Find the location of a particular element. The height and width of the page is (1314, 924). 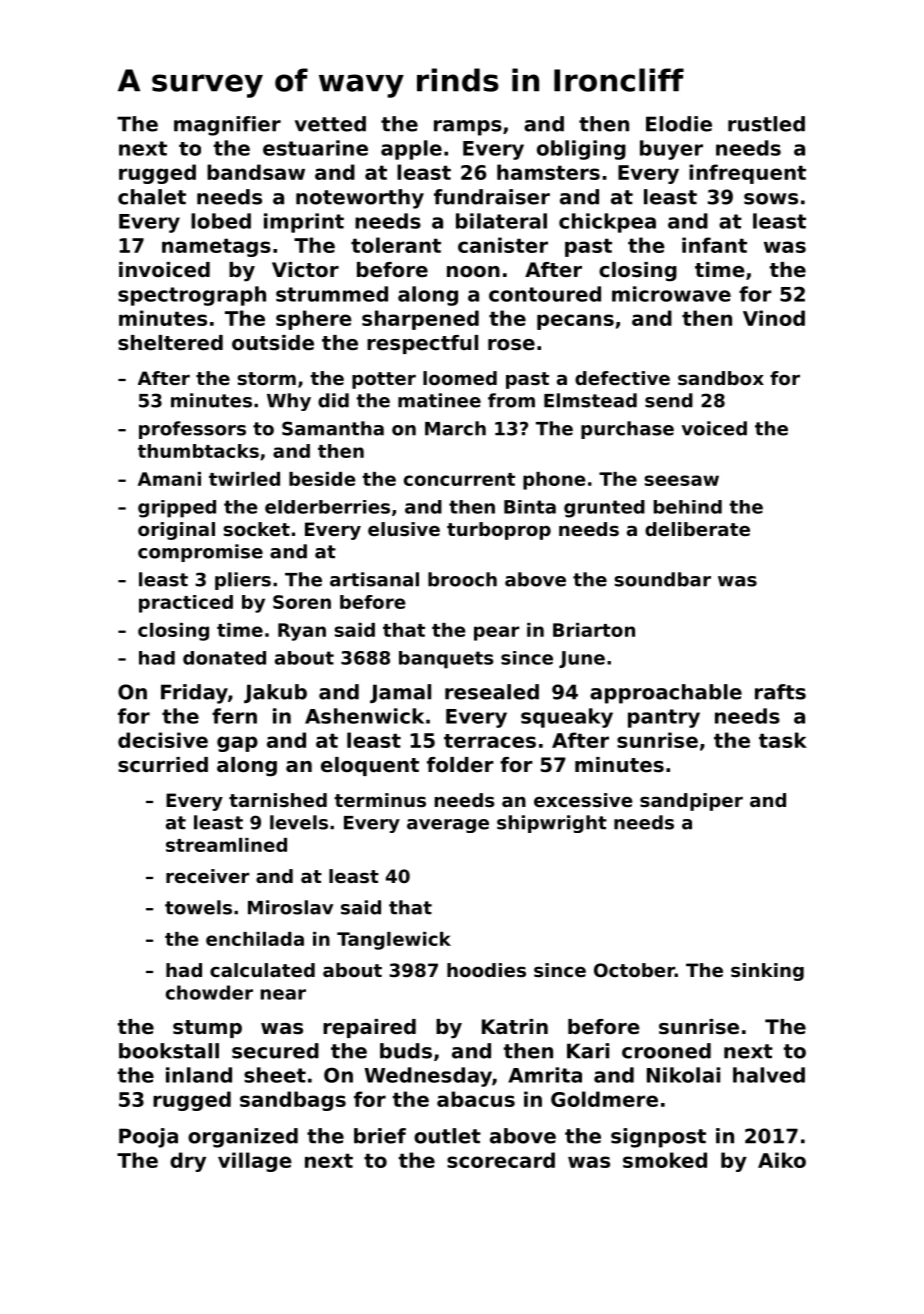

artisanal is located at coordinates (374, 579).
